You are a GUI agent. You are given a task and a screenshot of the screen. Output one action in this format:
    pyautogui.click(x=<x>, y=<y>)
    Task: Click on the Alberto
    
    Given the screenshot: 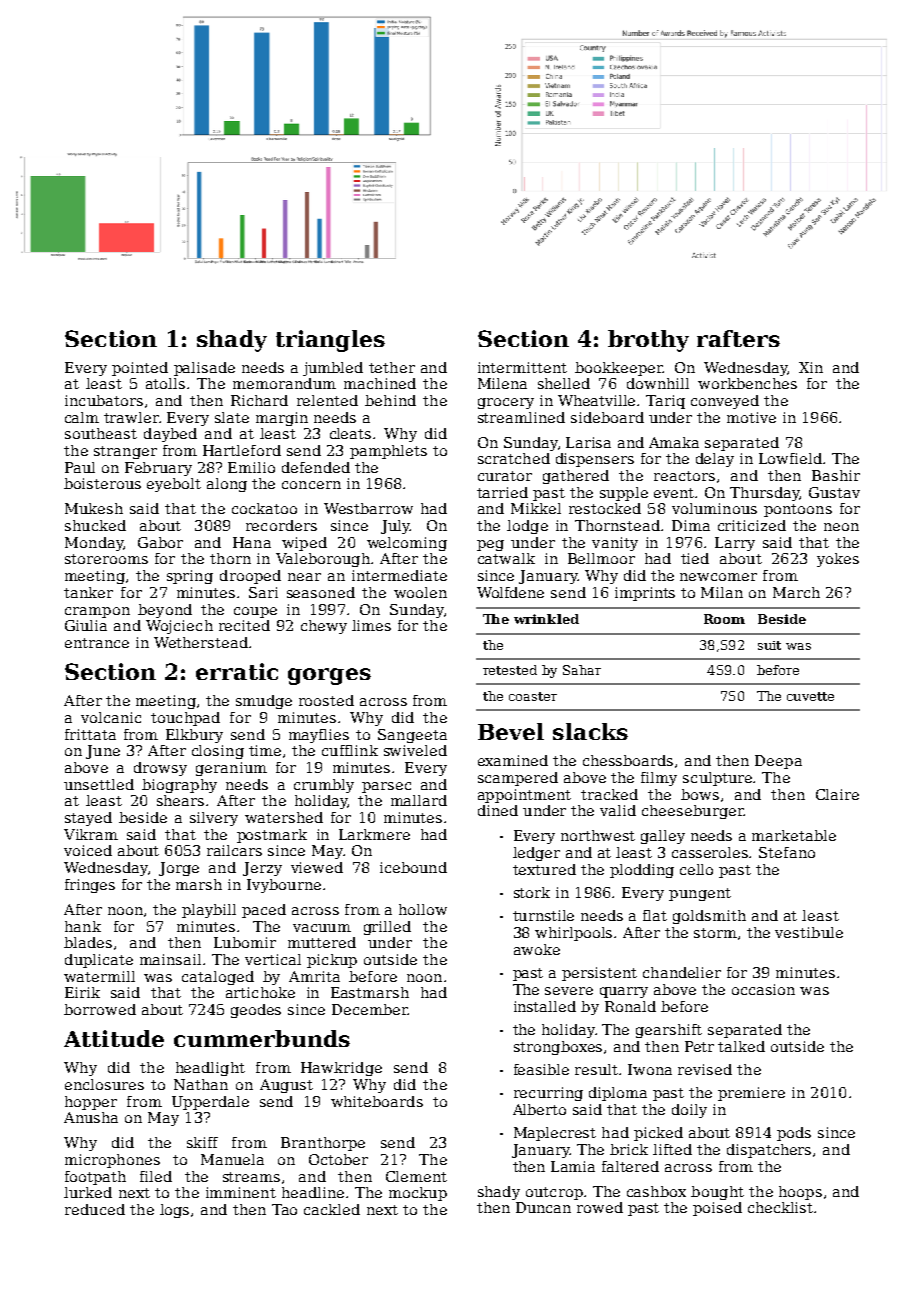 What is the action you would take?
    pyautogui.click(x=539, y=1109)
